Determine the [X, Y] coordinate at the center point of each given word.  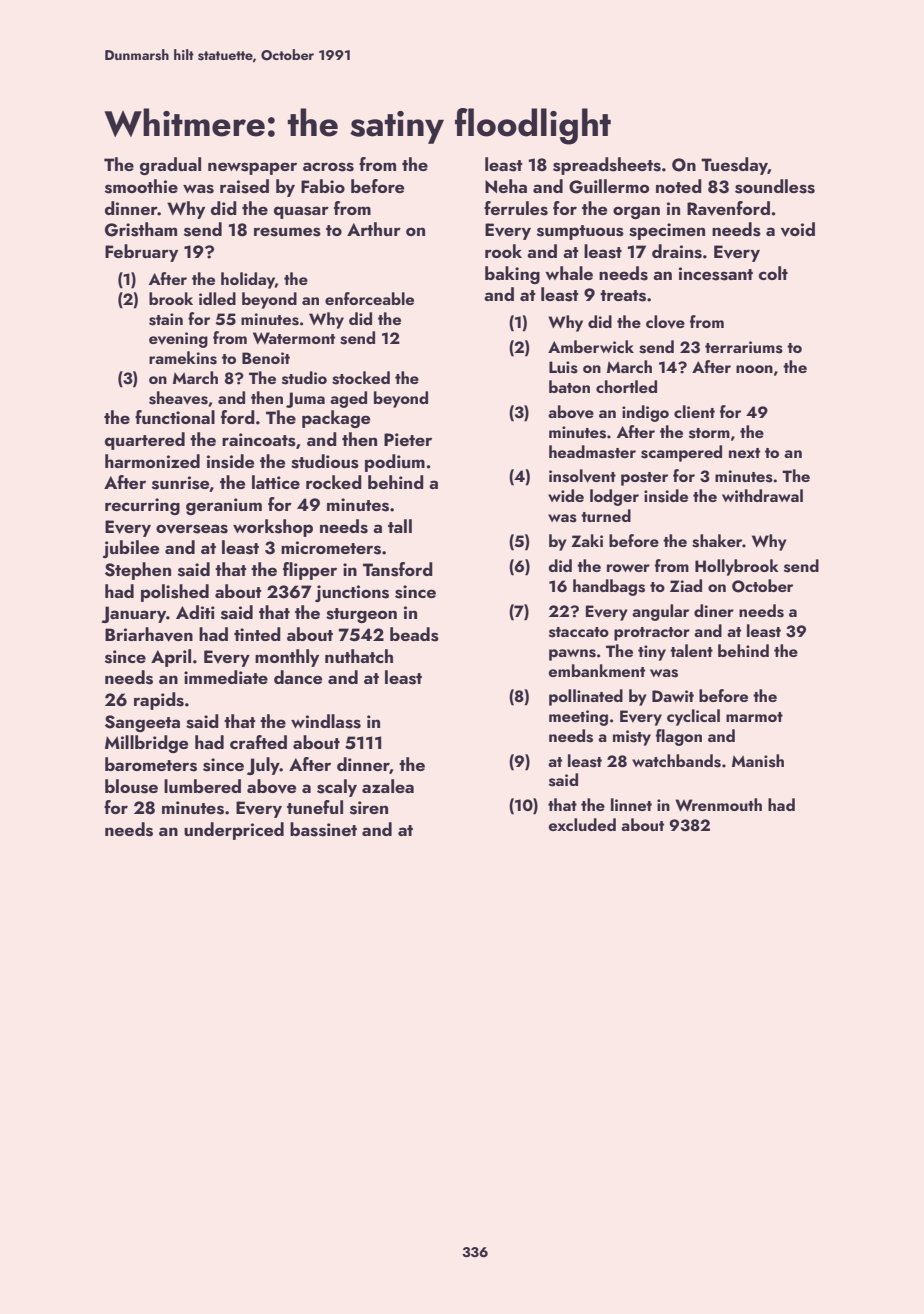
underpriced [234, 831]
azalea [388, 786]
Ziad [686, 585]
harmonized [152, 461]
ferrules [516, 208]
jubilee [131, 549]
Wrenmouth [718, 804]
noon [754, 369]
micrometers [331, 548]
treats [623, 296]
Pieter [408, 439]
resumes [287, 232]
